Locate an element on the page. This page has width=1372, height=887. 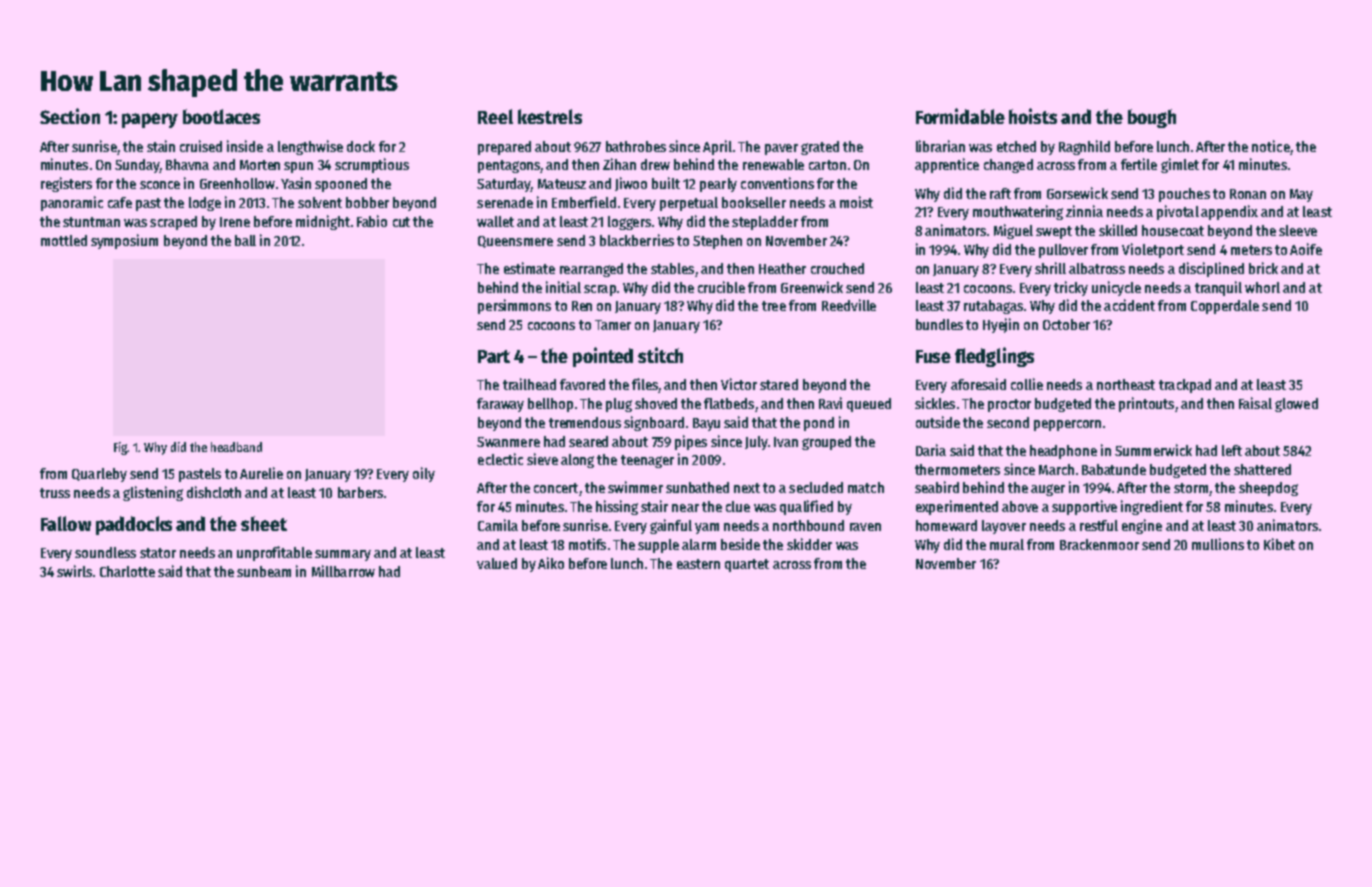
Aurelie is located at coordinates (261, 473).
